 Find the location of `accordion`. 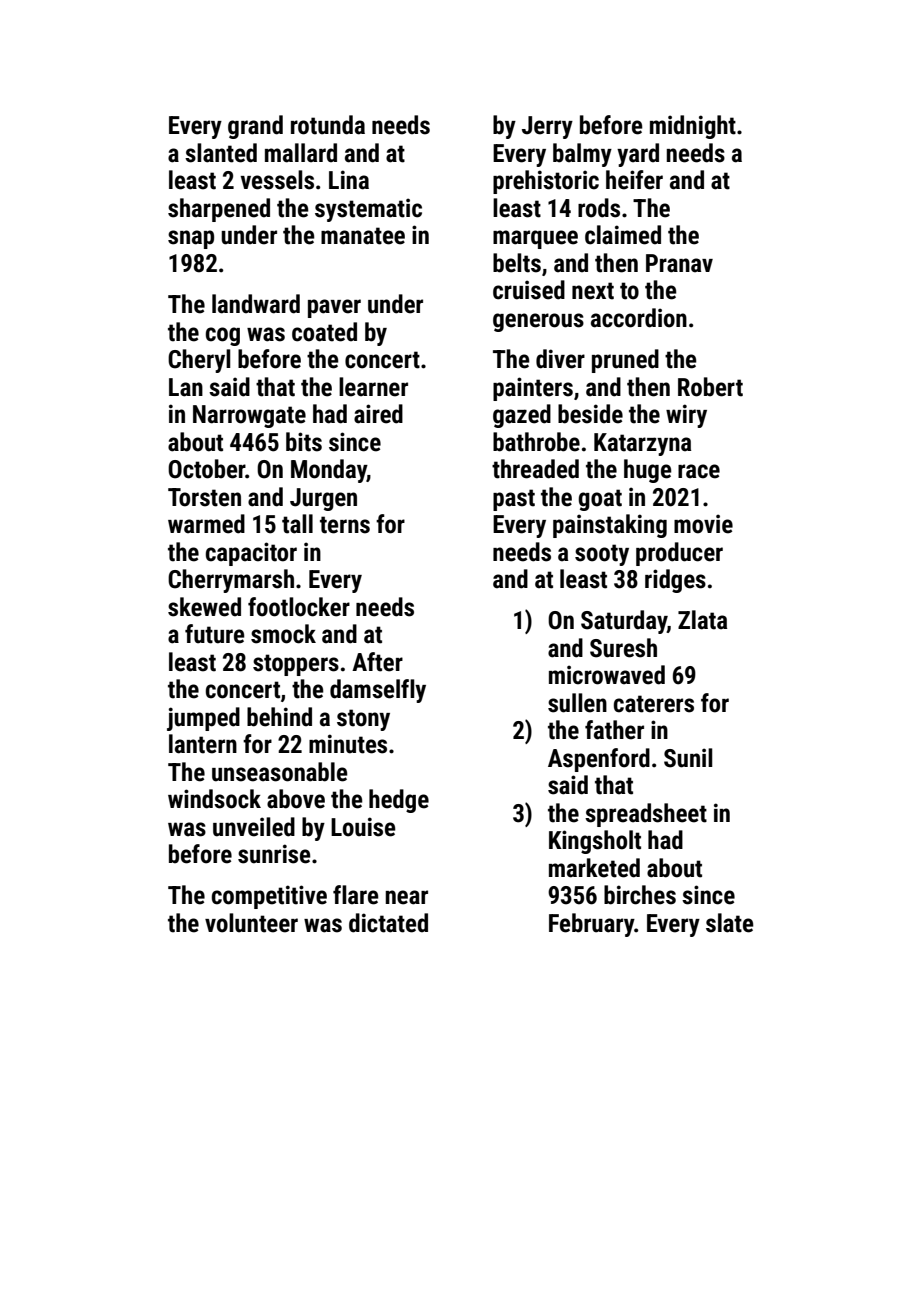

accordion is located at coordinates (639, 318).
